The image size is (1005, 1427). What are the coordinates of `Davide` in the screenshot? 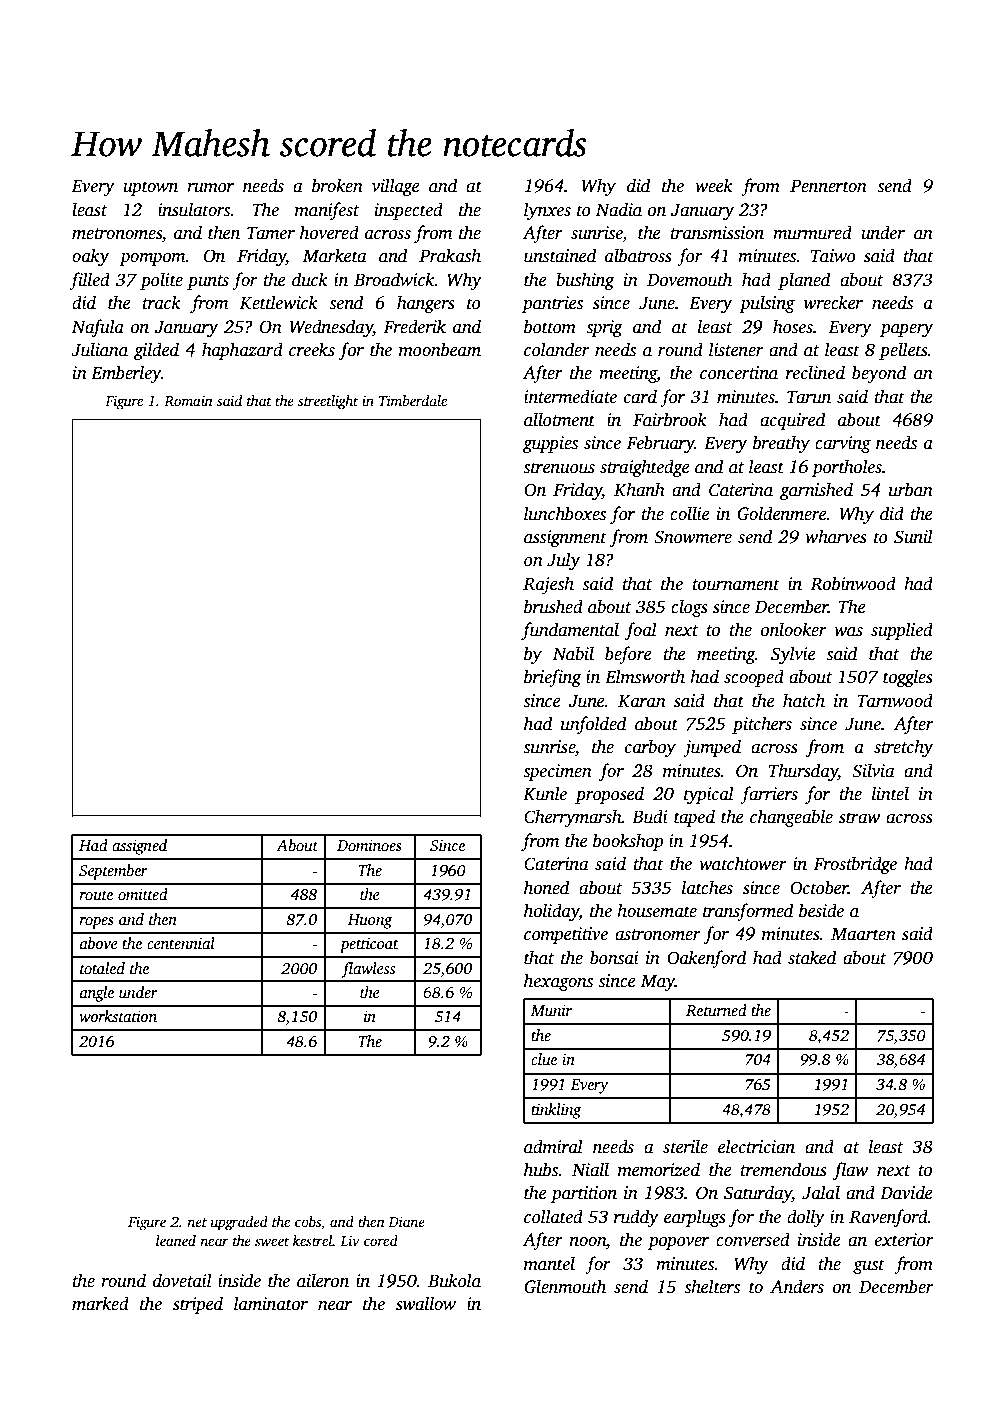 It's located at (906, 1192).
